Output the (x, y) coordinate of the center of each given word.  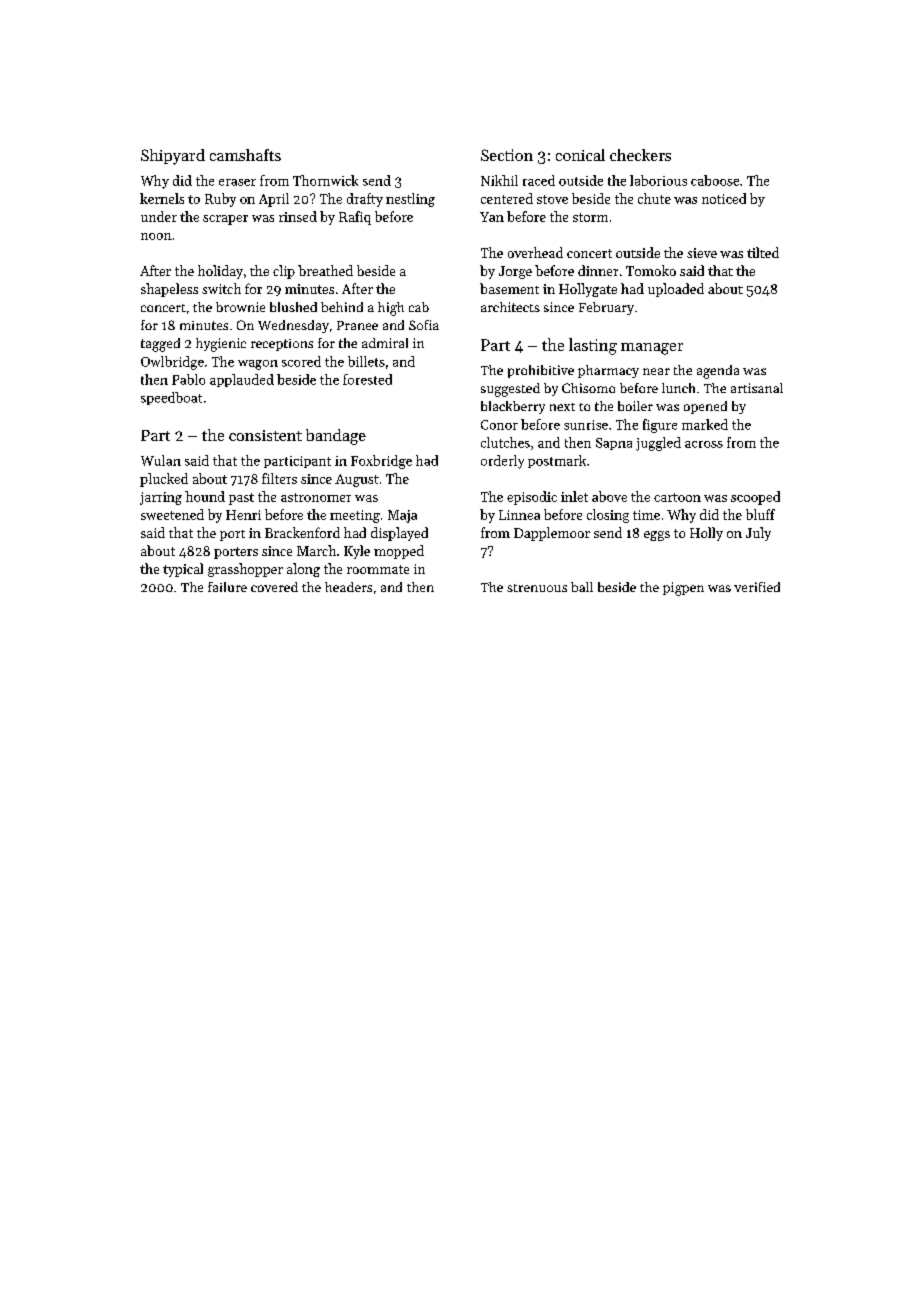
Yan (492, 217)
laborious (658, 180)
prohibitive (541, 371)
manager (652, 349)
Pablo (188, 379)
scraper (225, 220)
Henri (243, 515)
